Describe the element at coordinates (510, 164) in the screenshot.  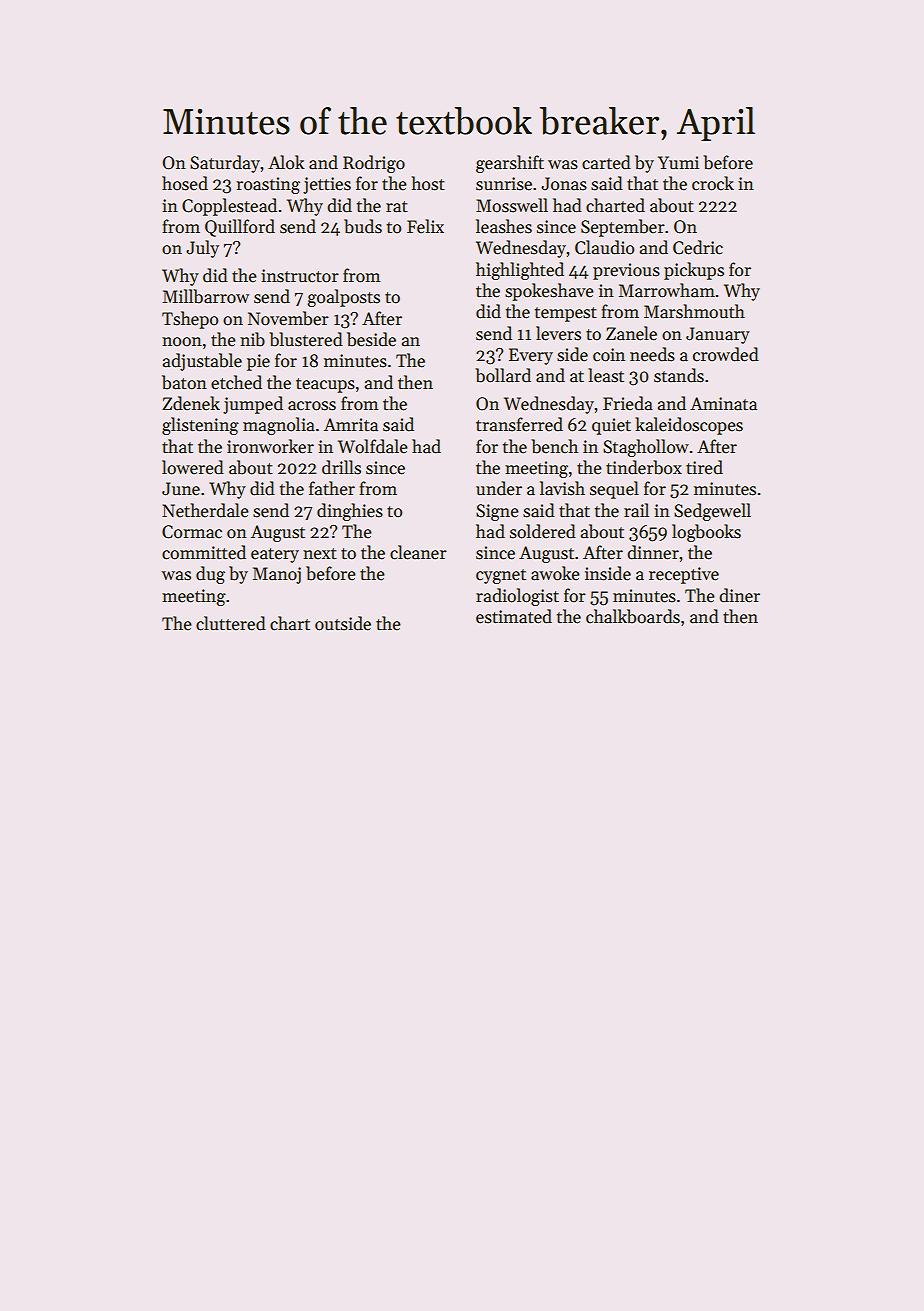
I see `gearshift` at that location.
